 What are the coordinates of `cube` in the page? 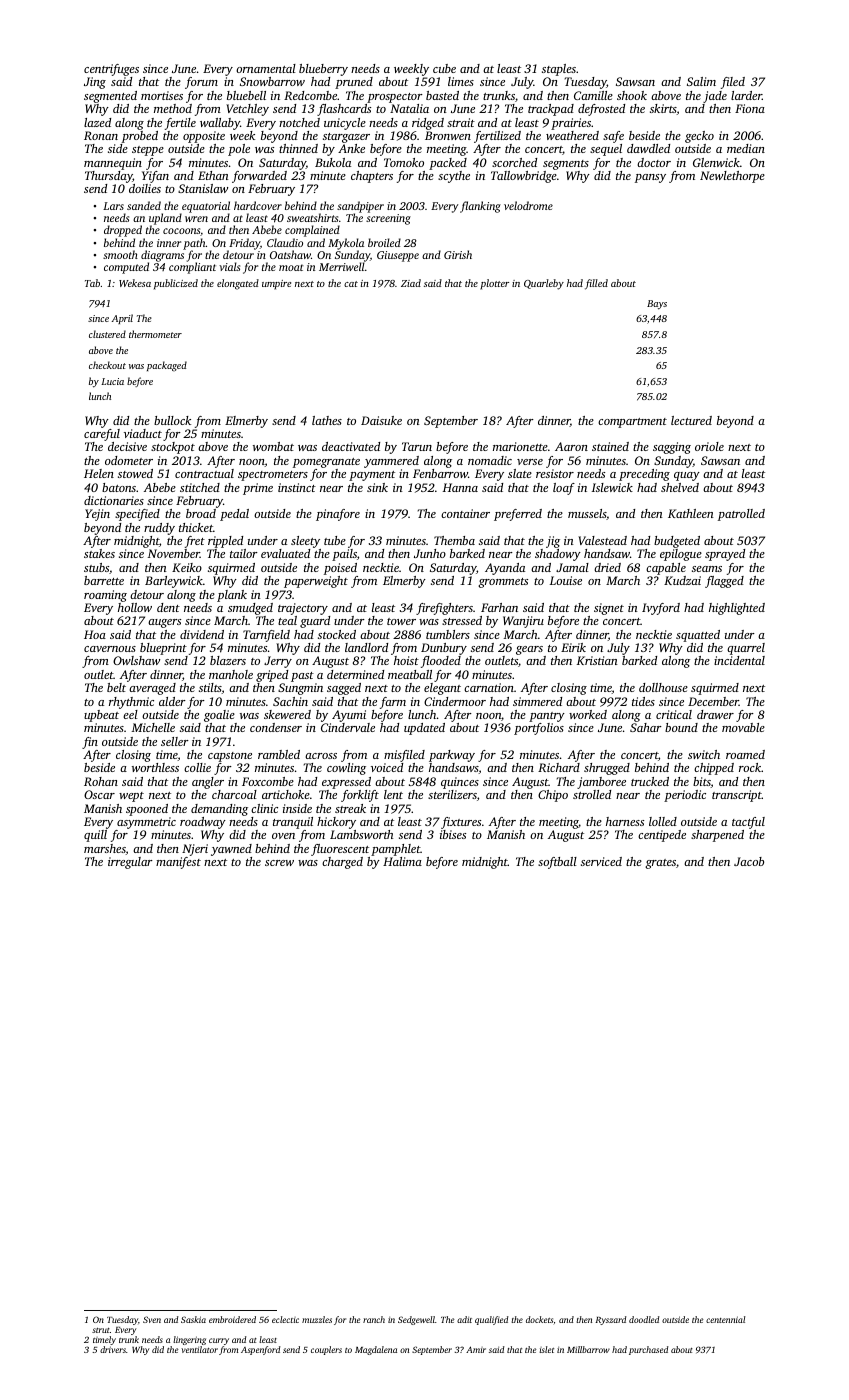 It's located at (444, 68).
